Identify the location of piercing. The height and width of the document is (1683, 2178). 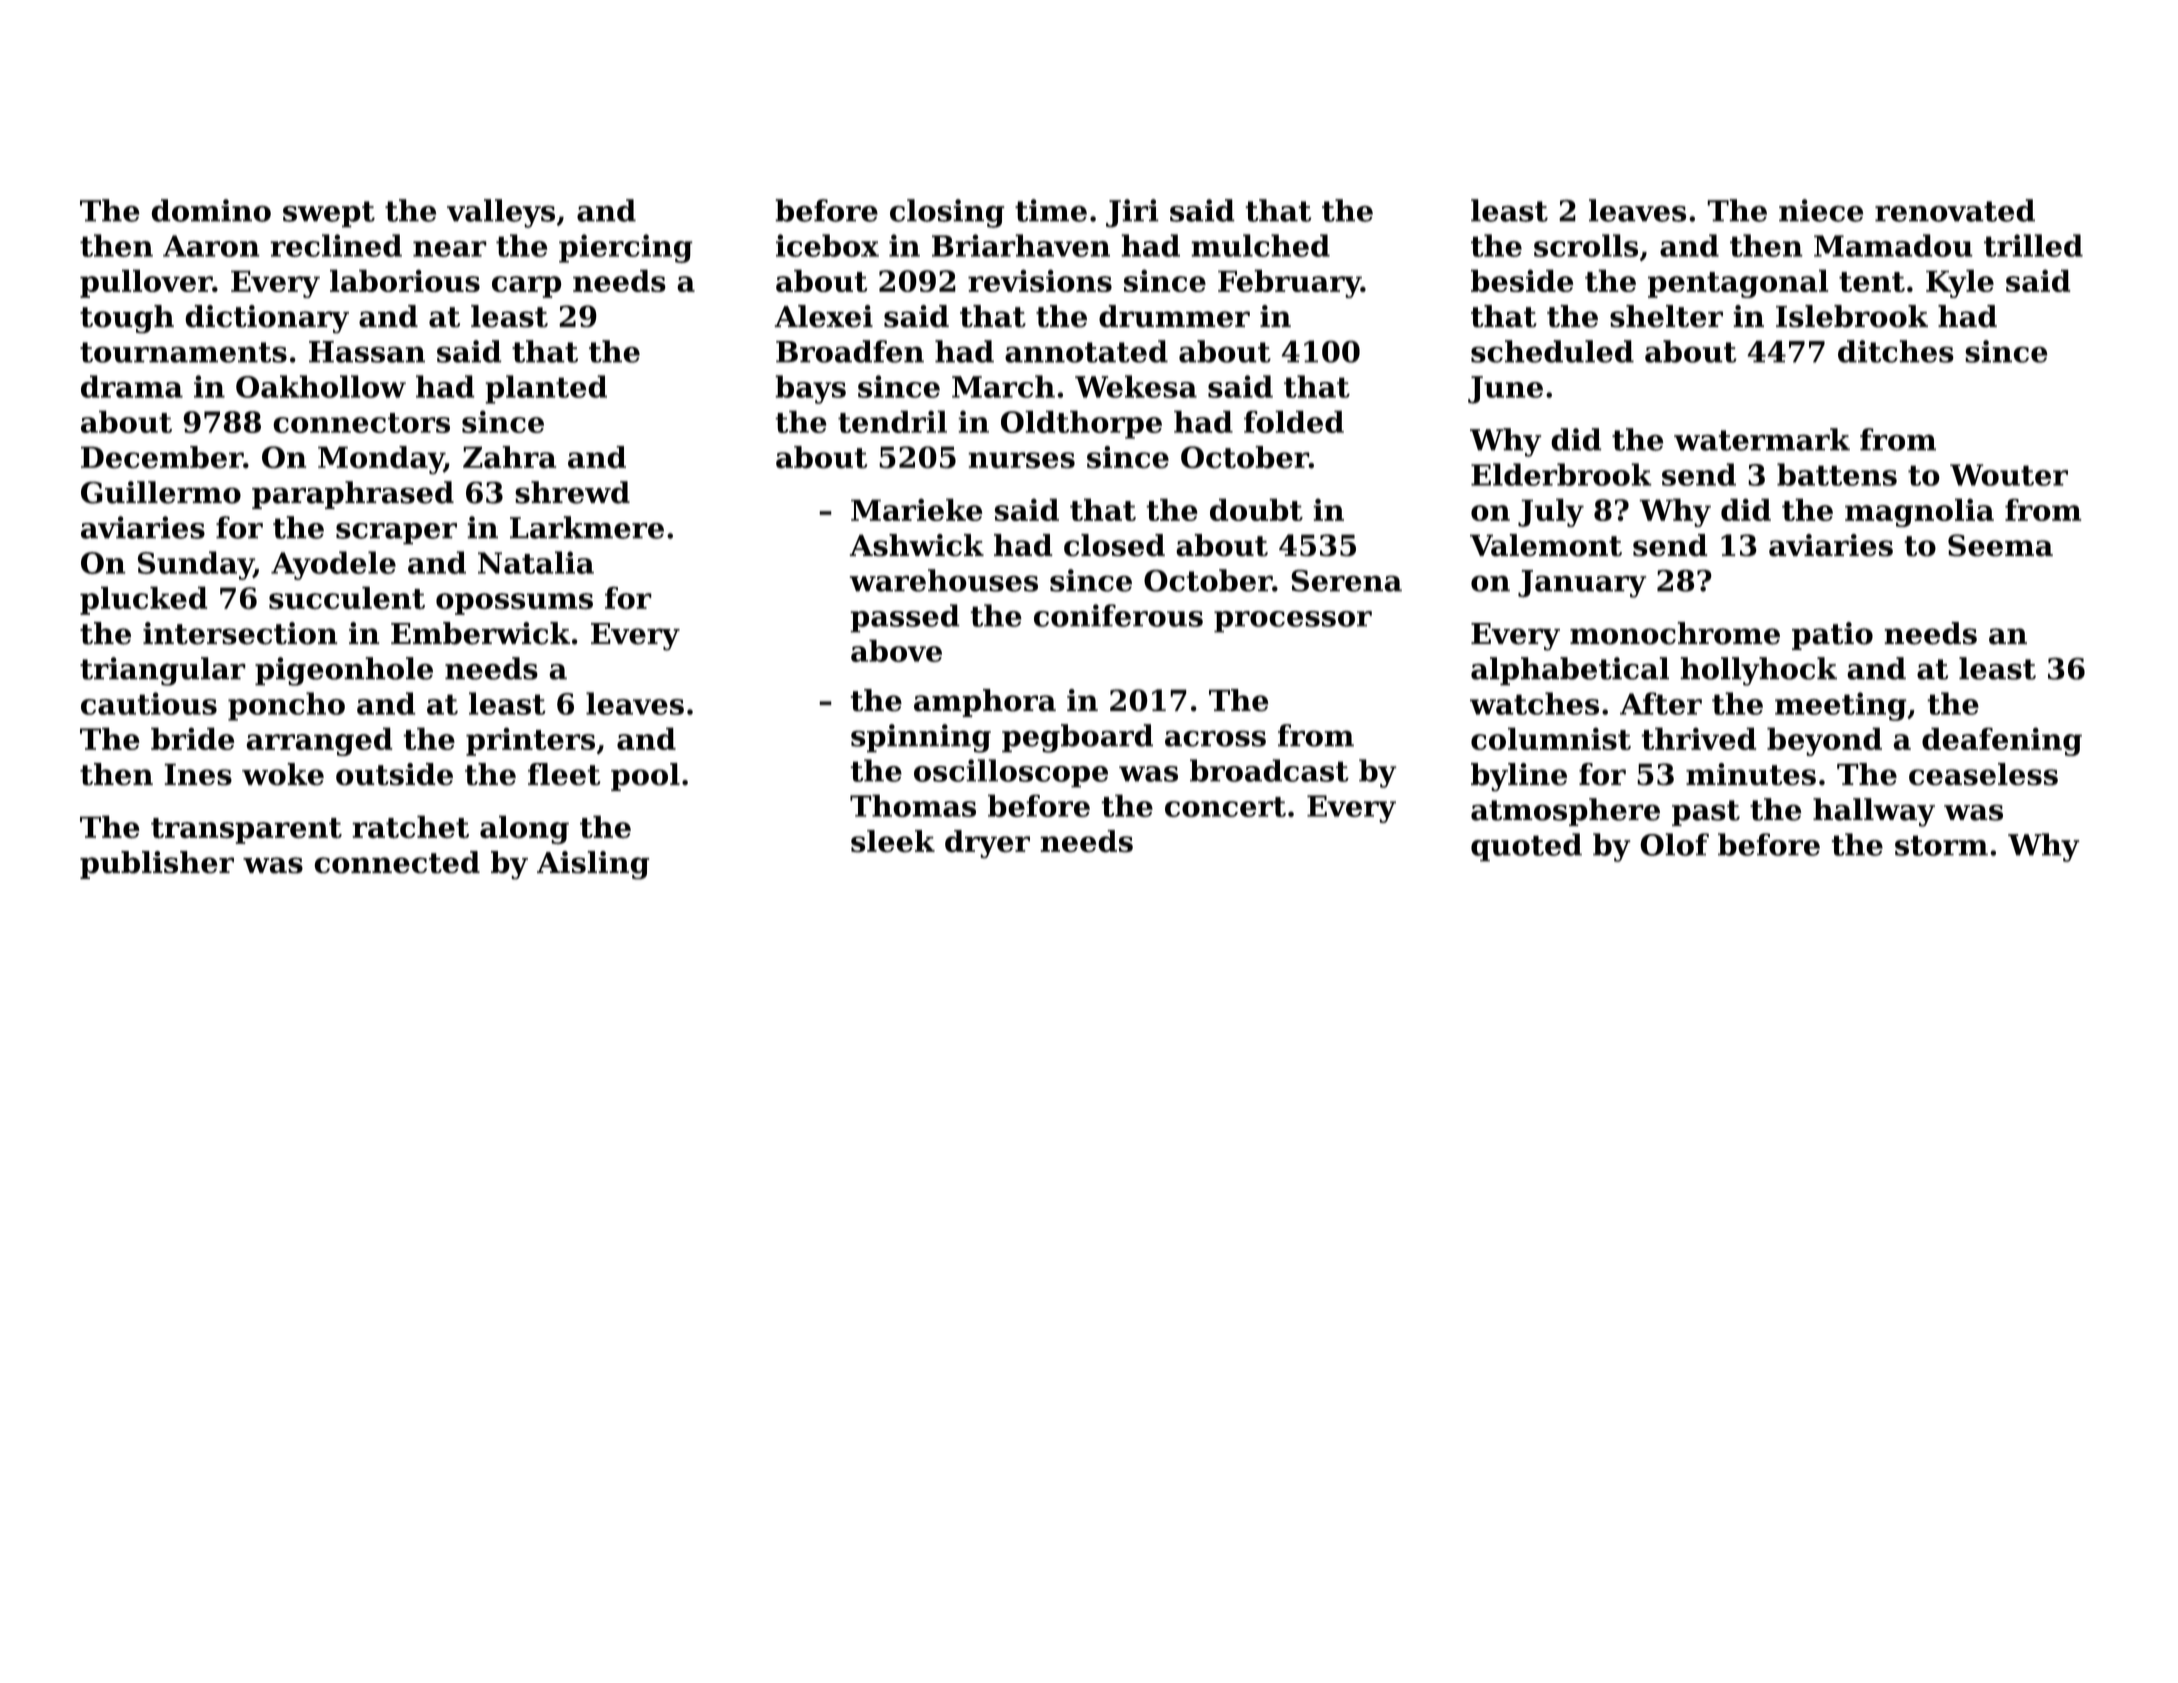
(626, 248).
